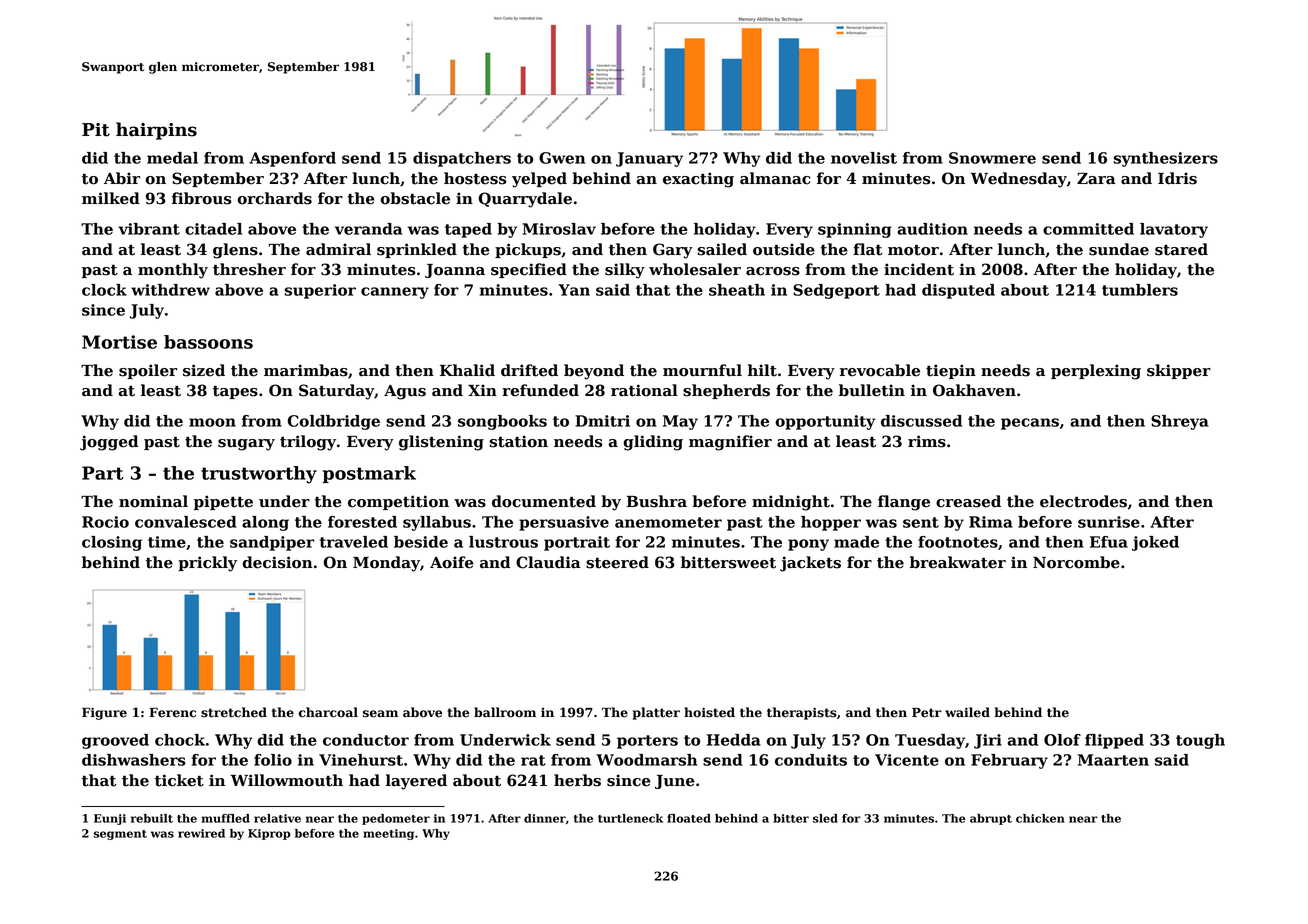  I want to click on Ferenc, so click(172, 713).
